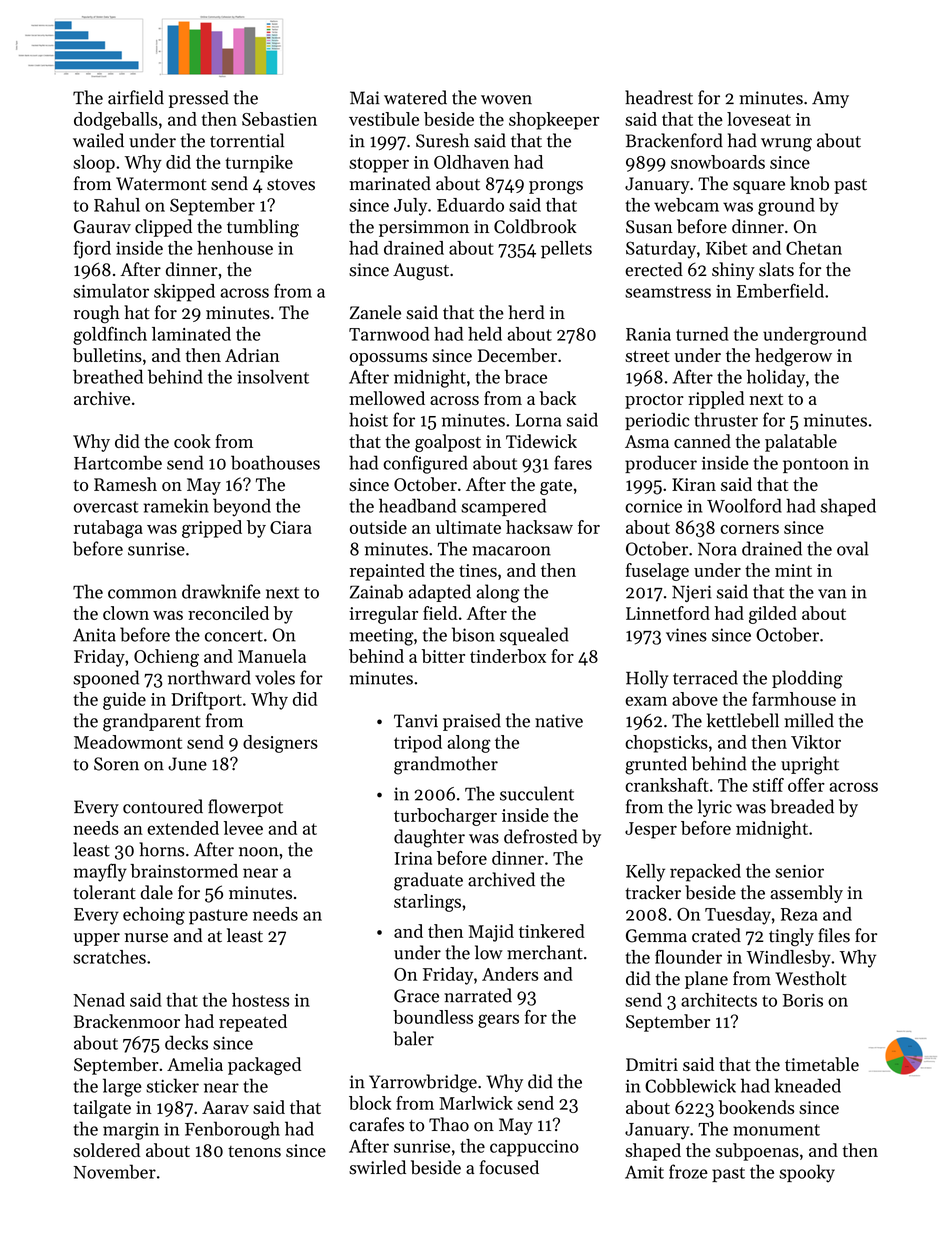 The height and width of the screenshot is (1233, 952). Describe the element at coordinates (853, 548) in the screenshot. I see `oval` at that location.
